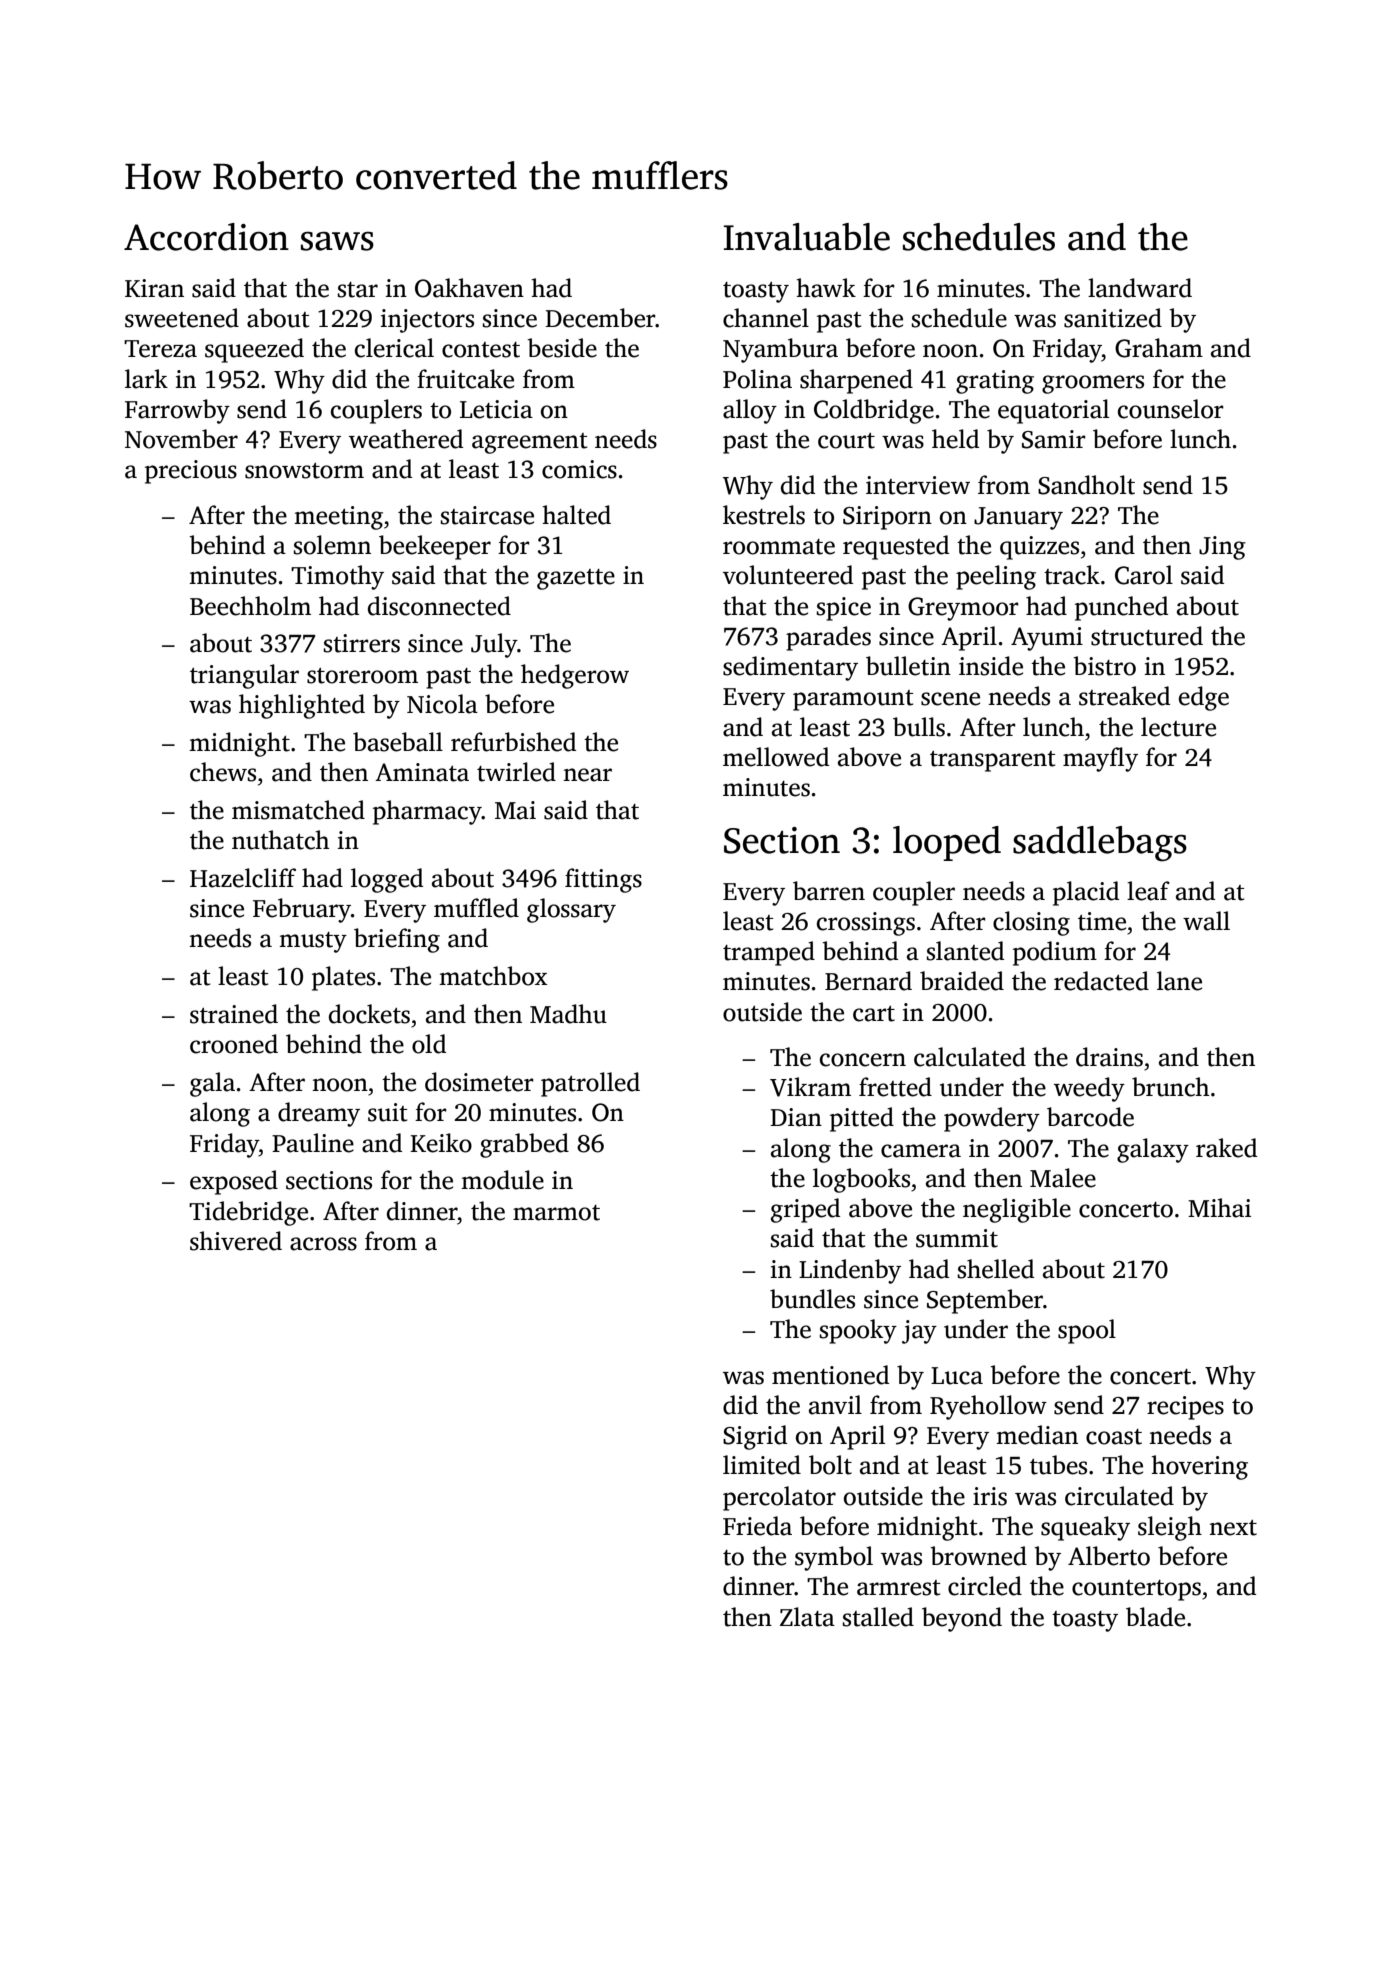 Image resolution: width=1386 pixels, height=1969 pixels. Describe the element at coordinates (874, 1014) in the screenshot. I see `cart` at that location.
